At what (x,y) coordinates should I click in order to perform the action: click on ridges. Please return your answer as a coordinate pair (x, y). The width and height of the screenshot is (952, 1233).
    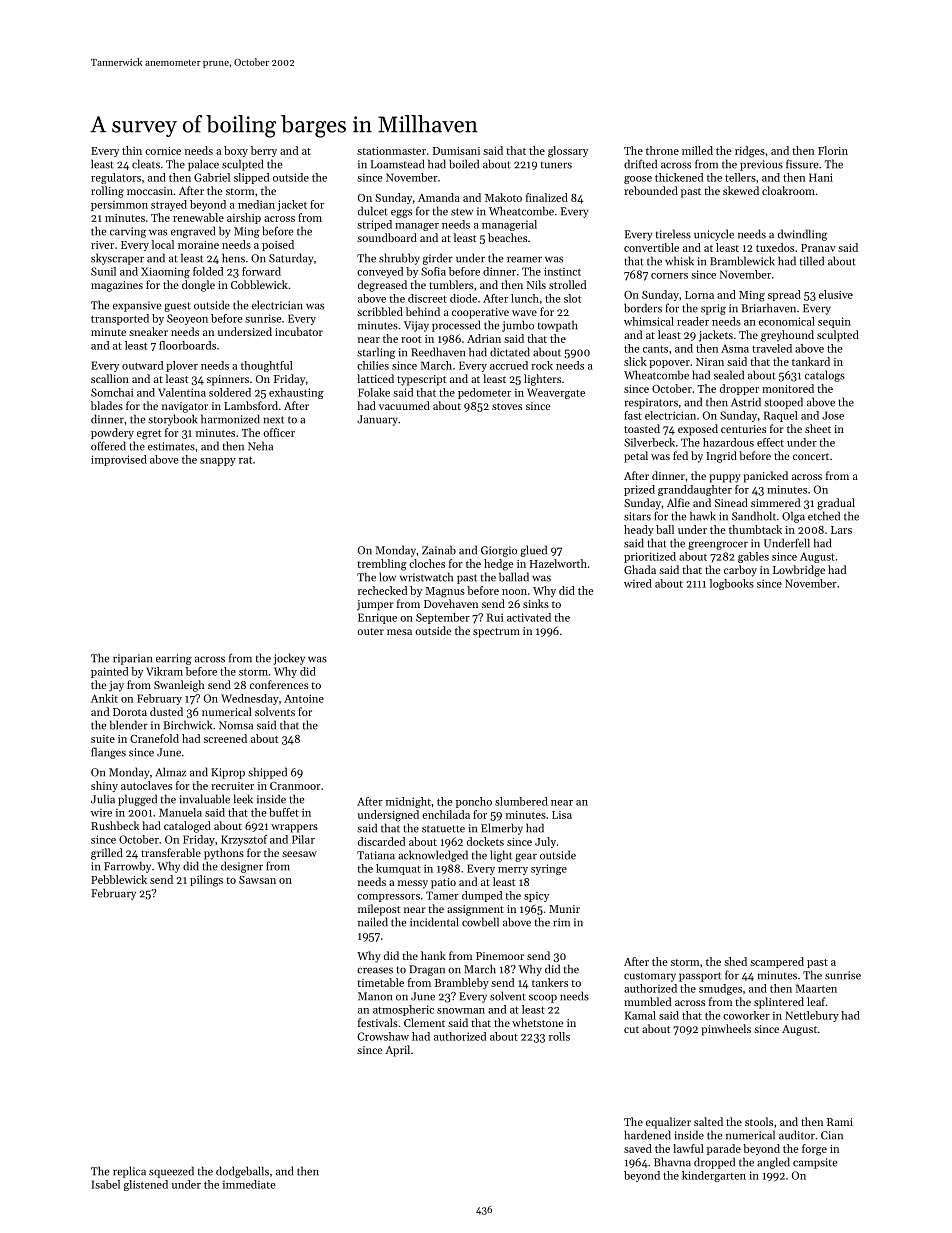
    Looking at the image, I should click on (750, 152).
